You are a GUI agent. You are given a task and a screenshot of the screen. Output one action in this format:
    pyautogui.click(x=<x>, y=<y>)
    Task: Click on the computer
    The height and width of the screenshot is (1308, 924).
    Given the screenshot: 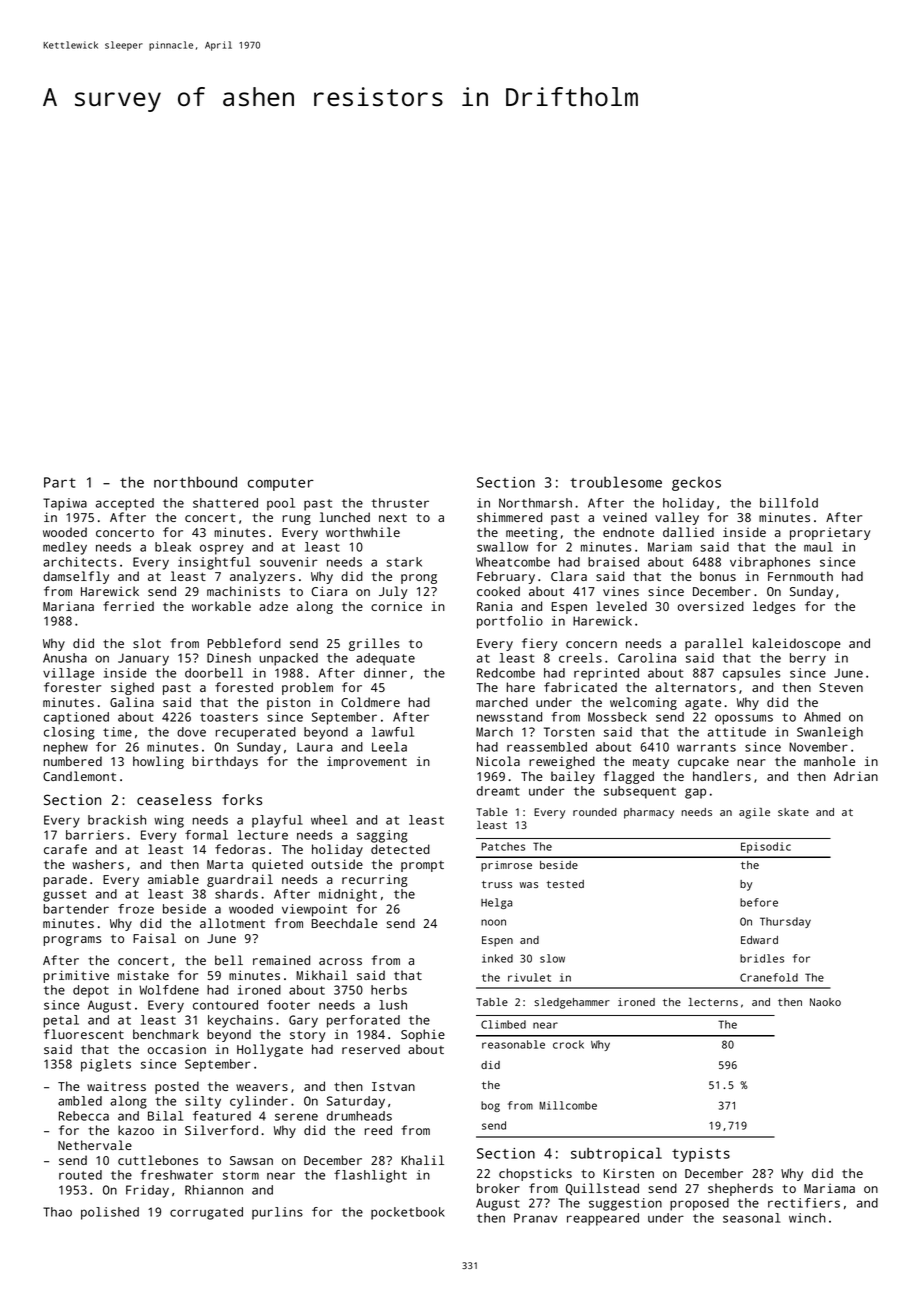 What is the action you would take?
    pyautogui.click(x=281, y=484)
